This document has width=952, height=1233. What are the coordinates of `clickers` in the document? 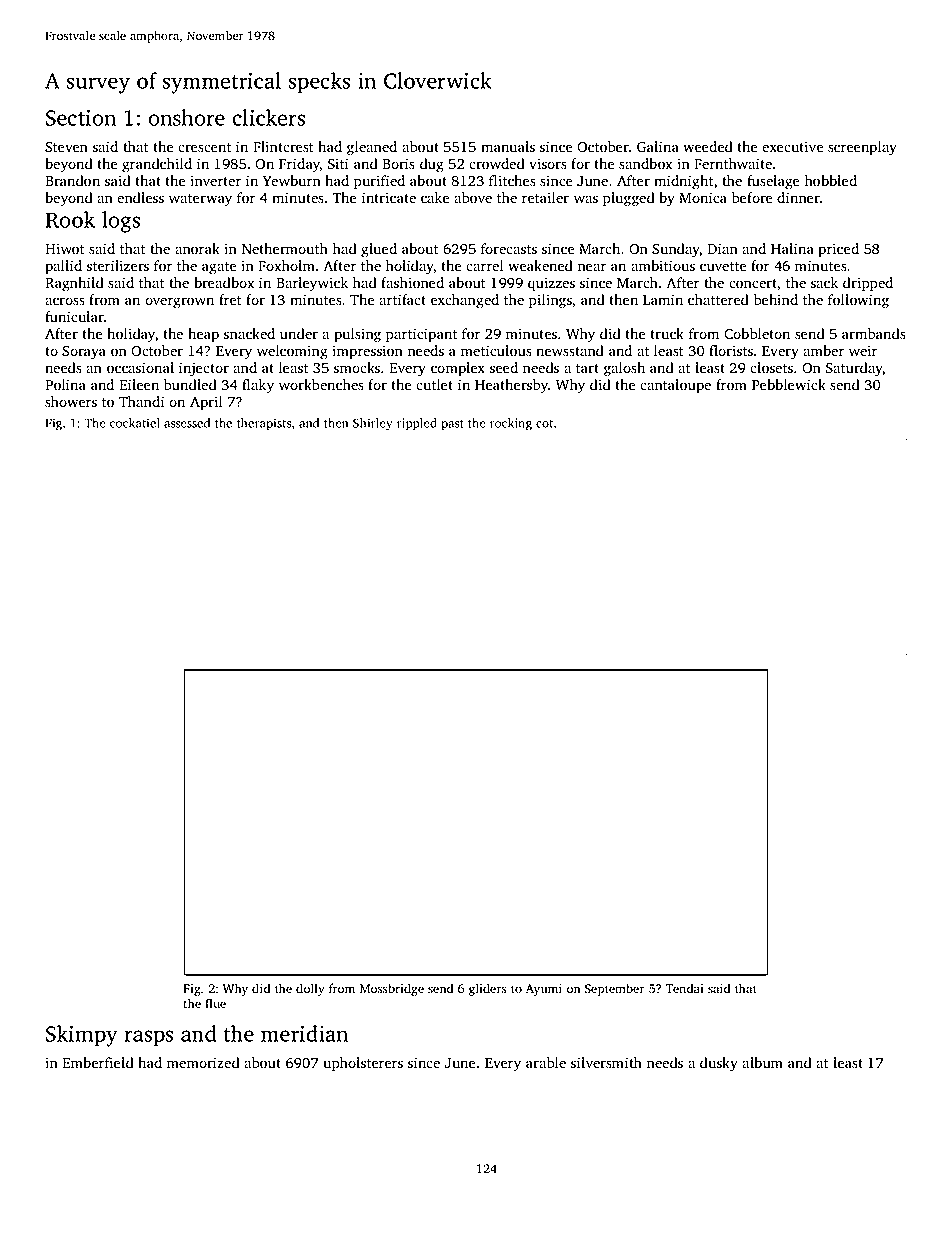 It's located at (268, 117).
